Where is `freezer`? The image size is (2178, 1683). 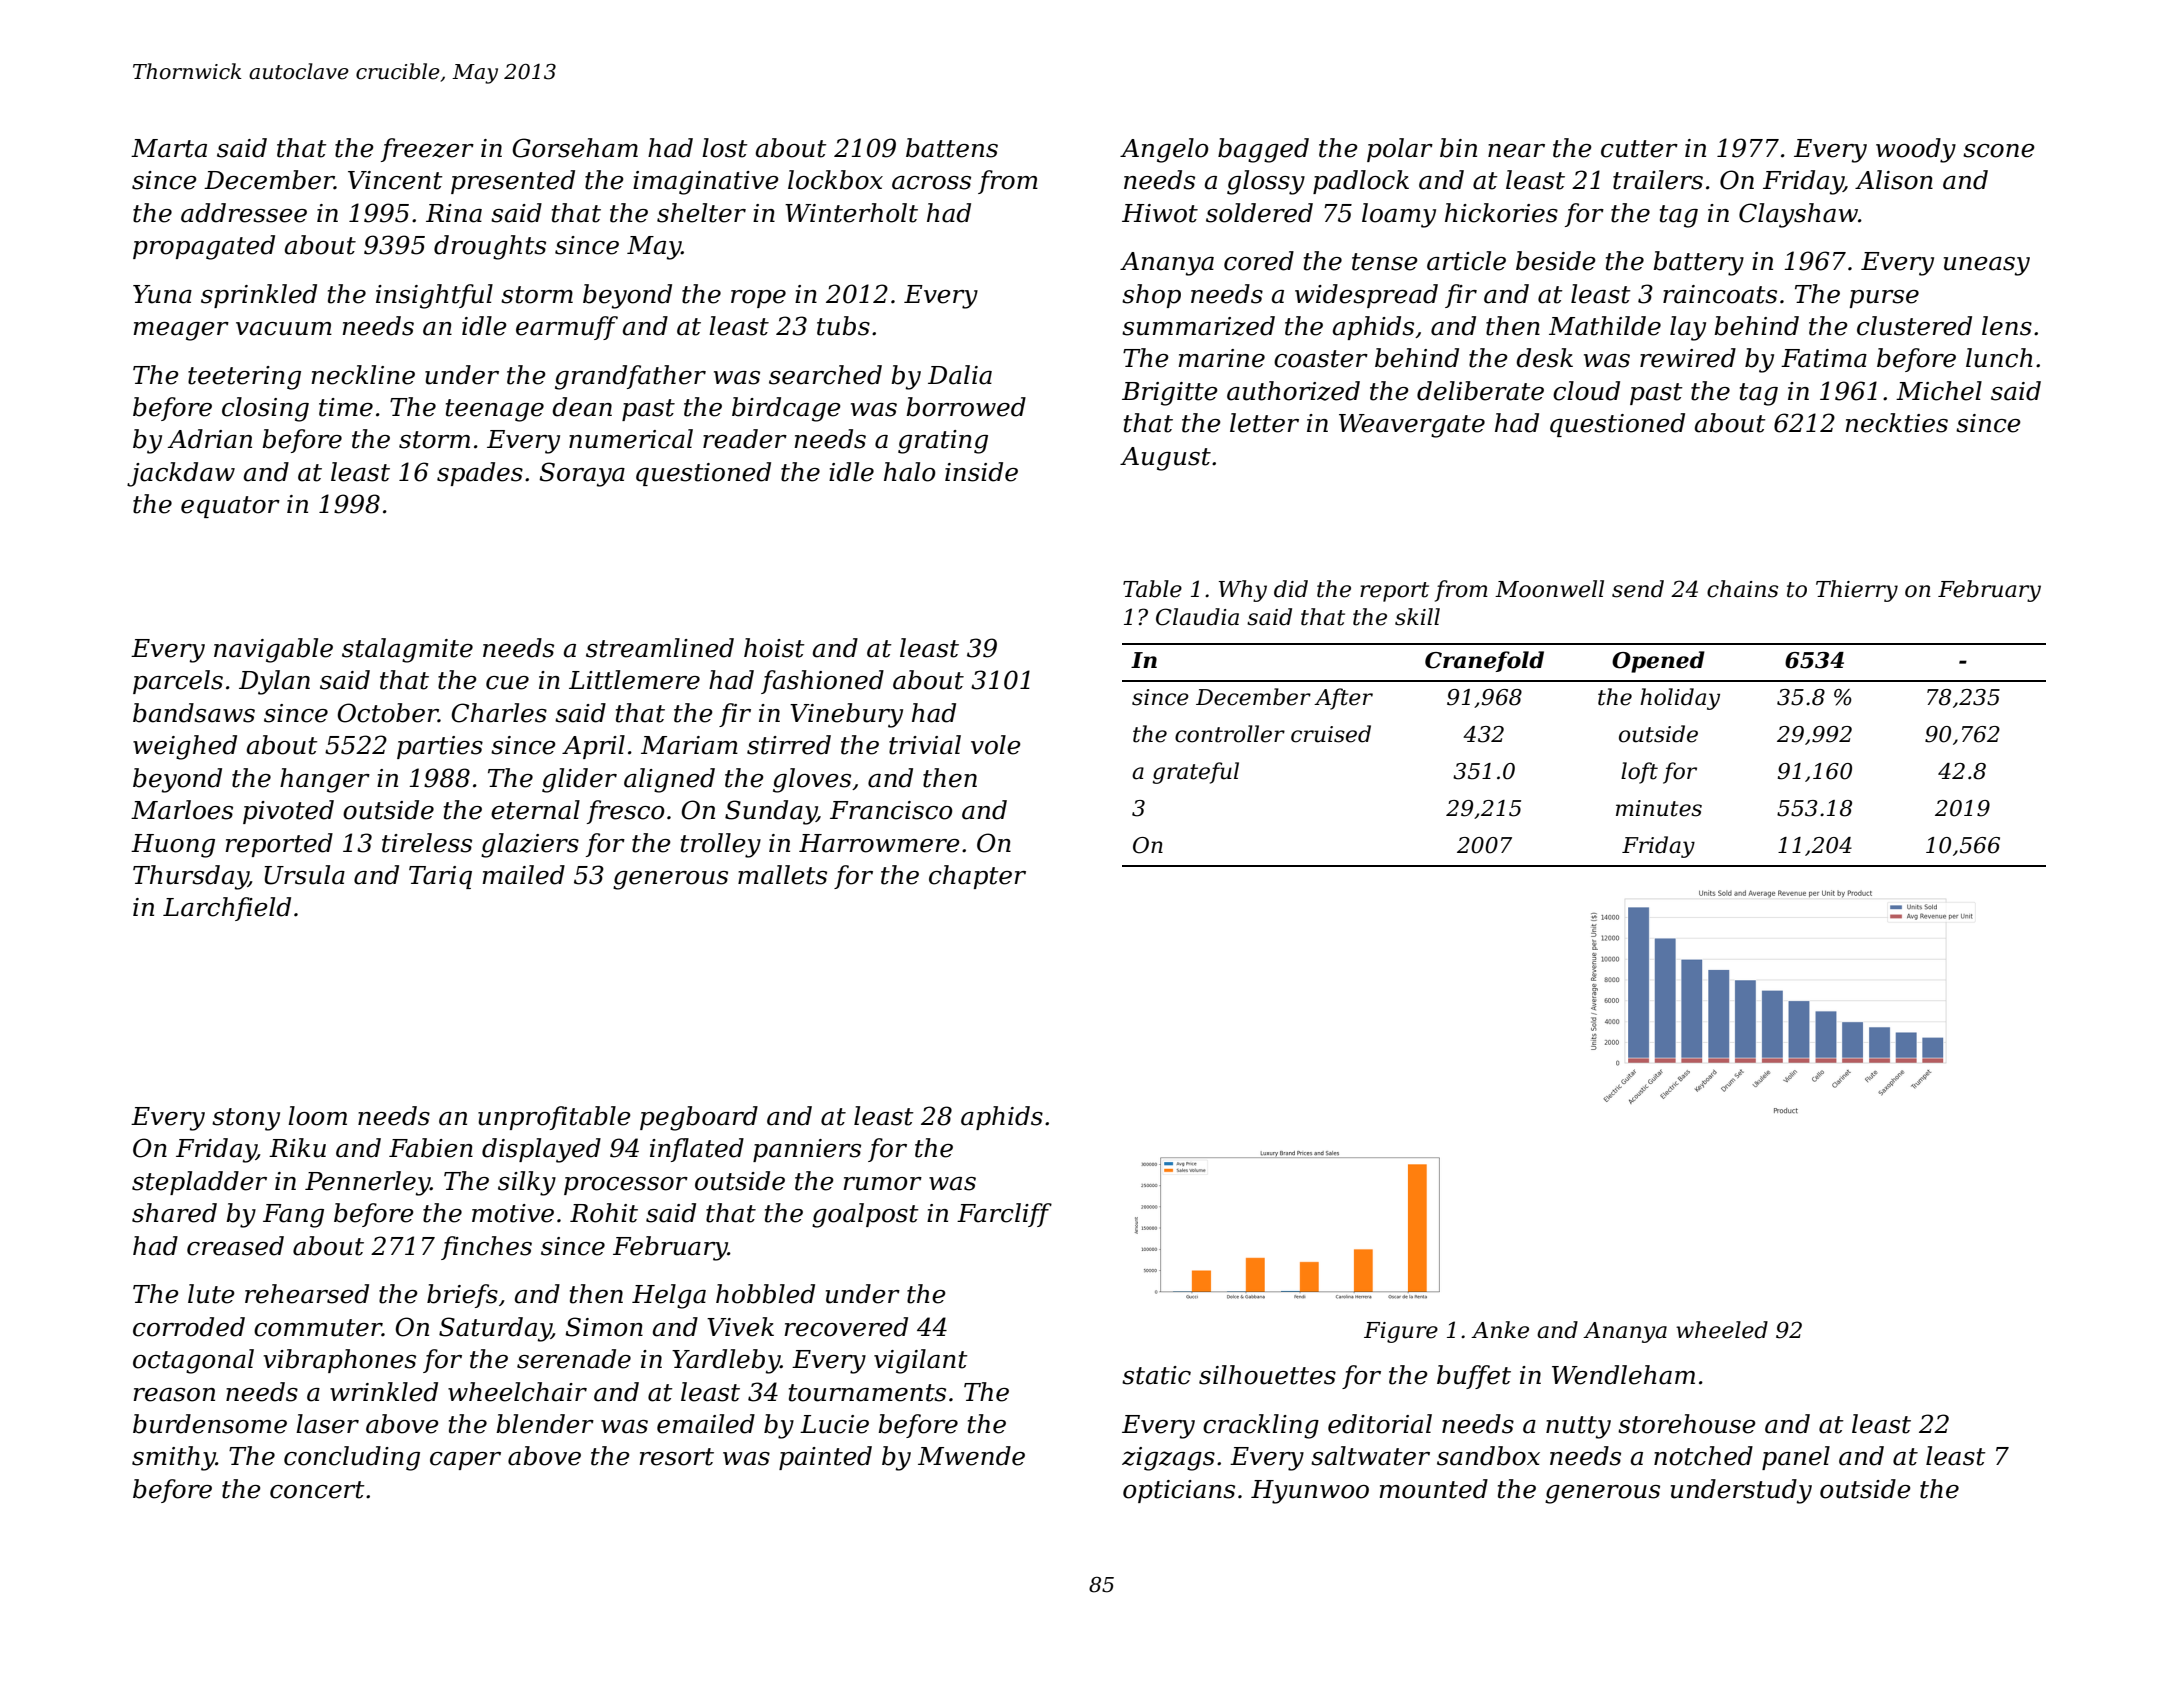
freezer is located at coordinates (427, 150).
